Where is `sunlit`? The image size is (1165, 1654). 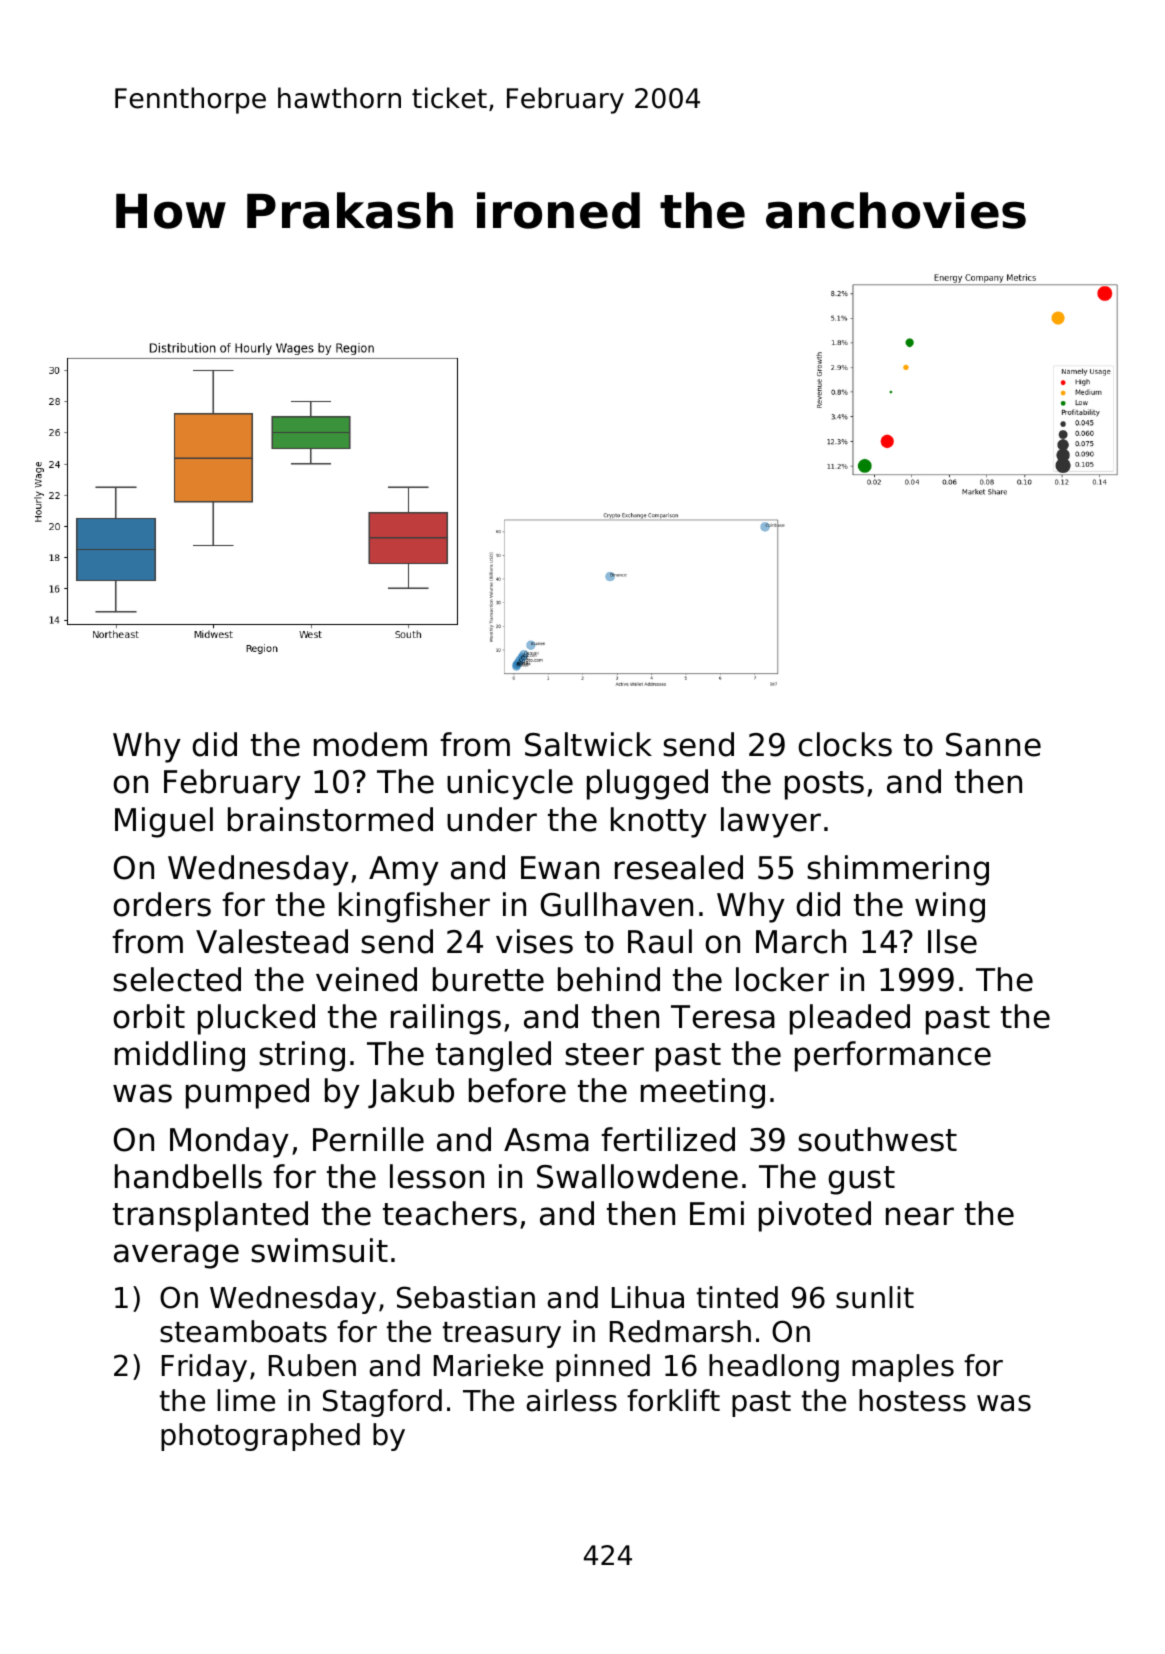 sunlit is located at coordinates (875, 1297).
